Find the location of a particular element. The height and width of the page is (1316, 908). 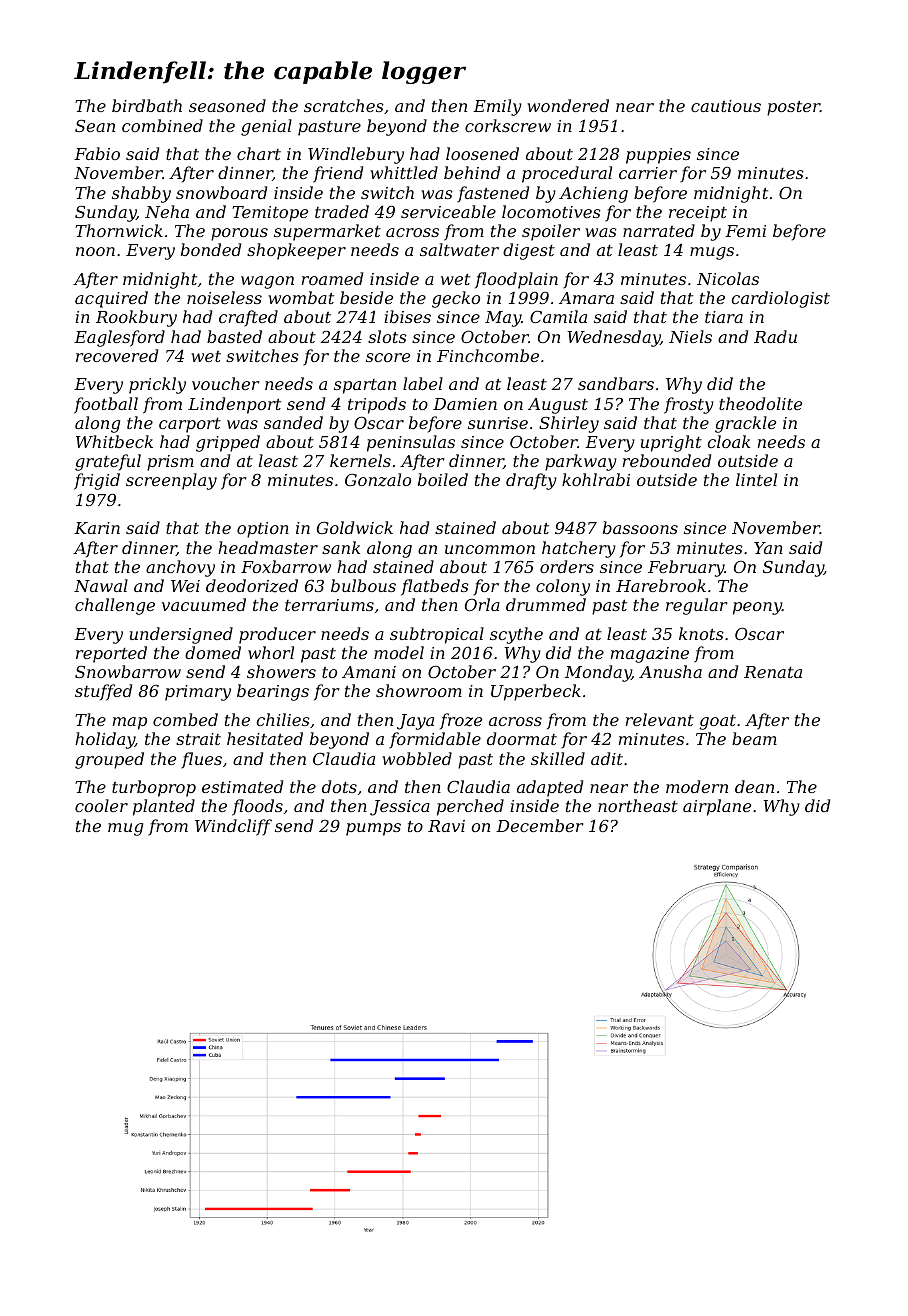

flatbeds is located at coordinates (435, 587).
